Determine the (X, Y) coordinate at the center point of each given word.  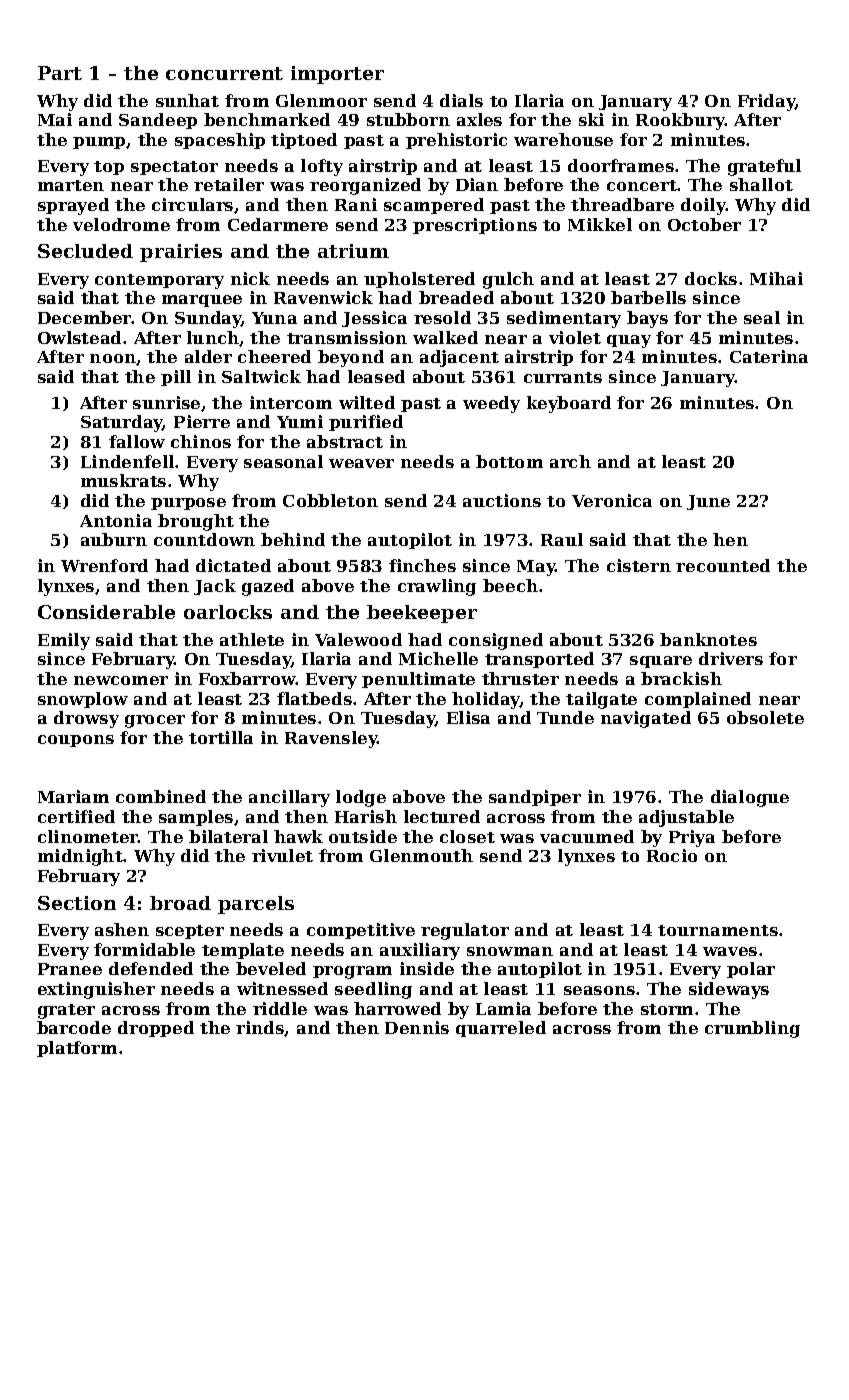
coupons (76, 741)
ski (591, 119)
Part (60, 73)
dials (461, 100)
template (243, 951)
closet (467, 836)
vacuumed (587, 836)
